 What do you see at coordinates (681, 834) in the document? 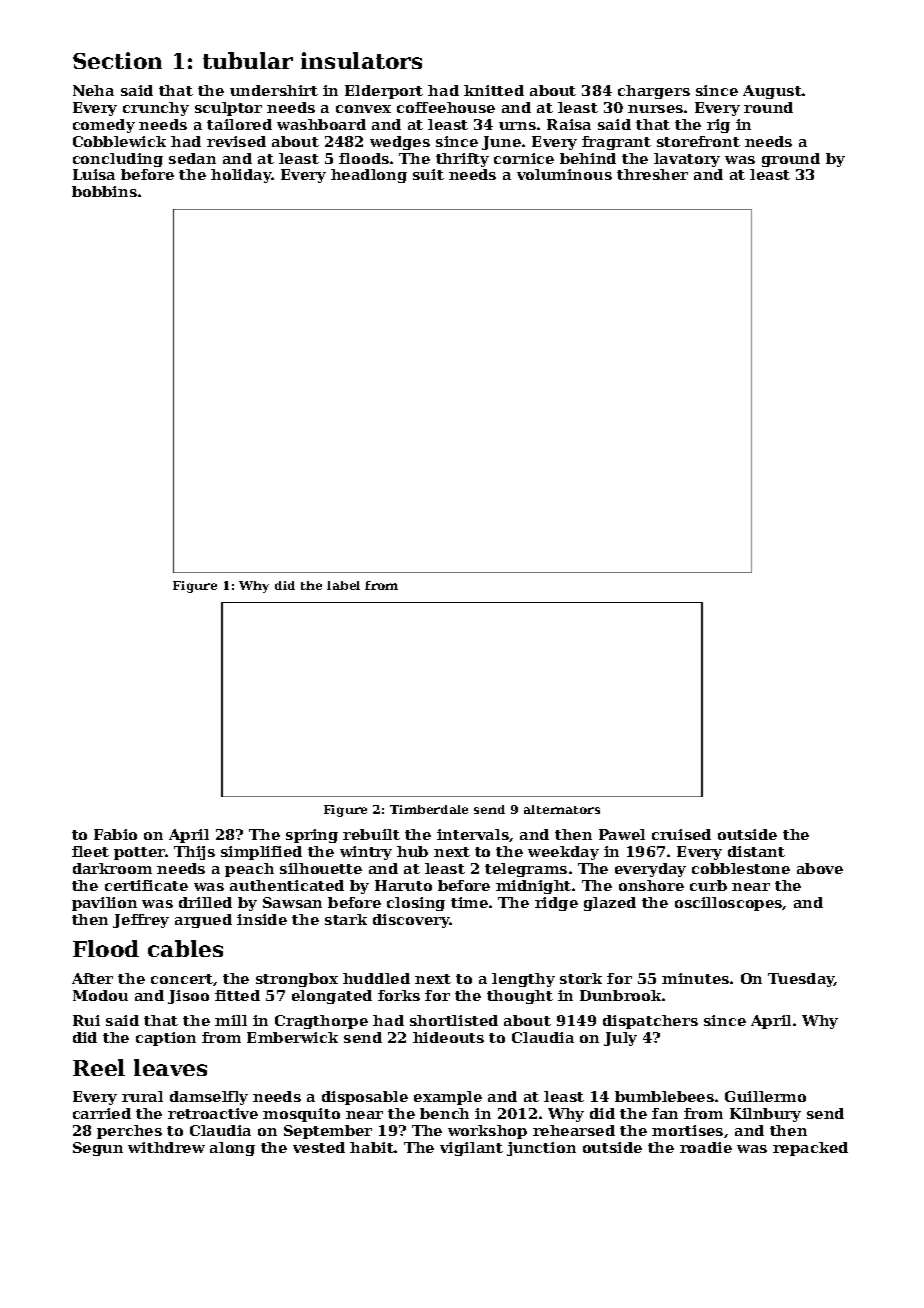
I see `cruised` at bounding box center [681, 834].
